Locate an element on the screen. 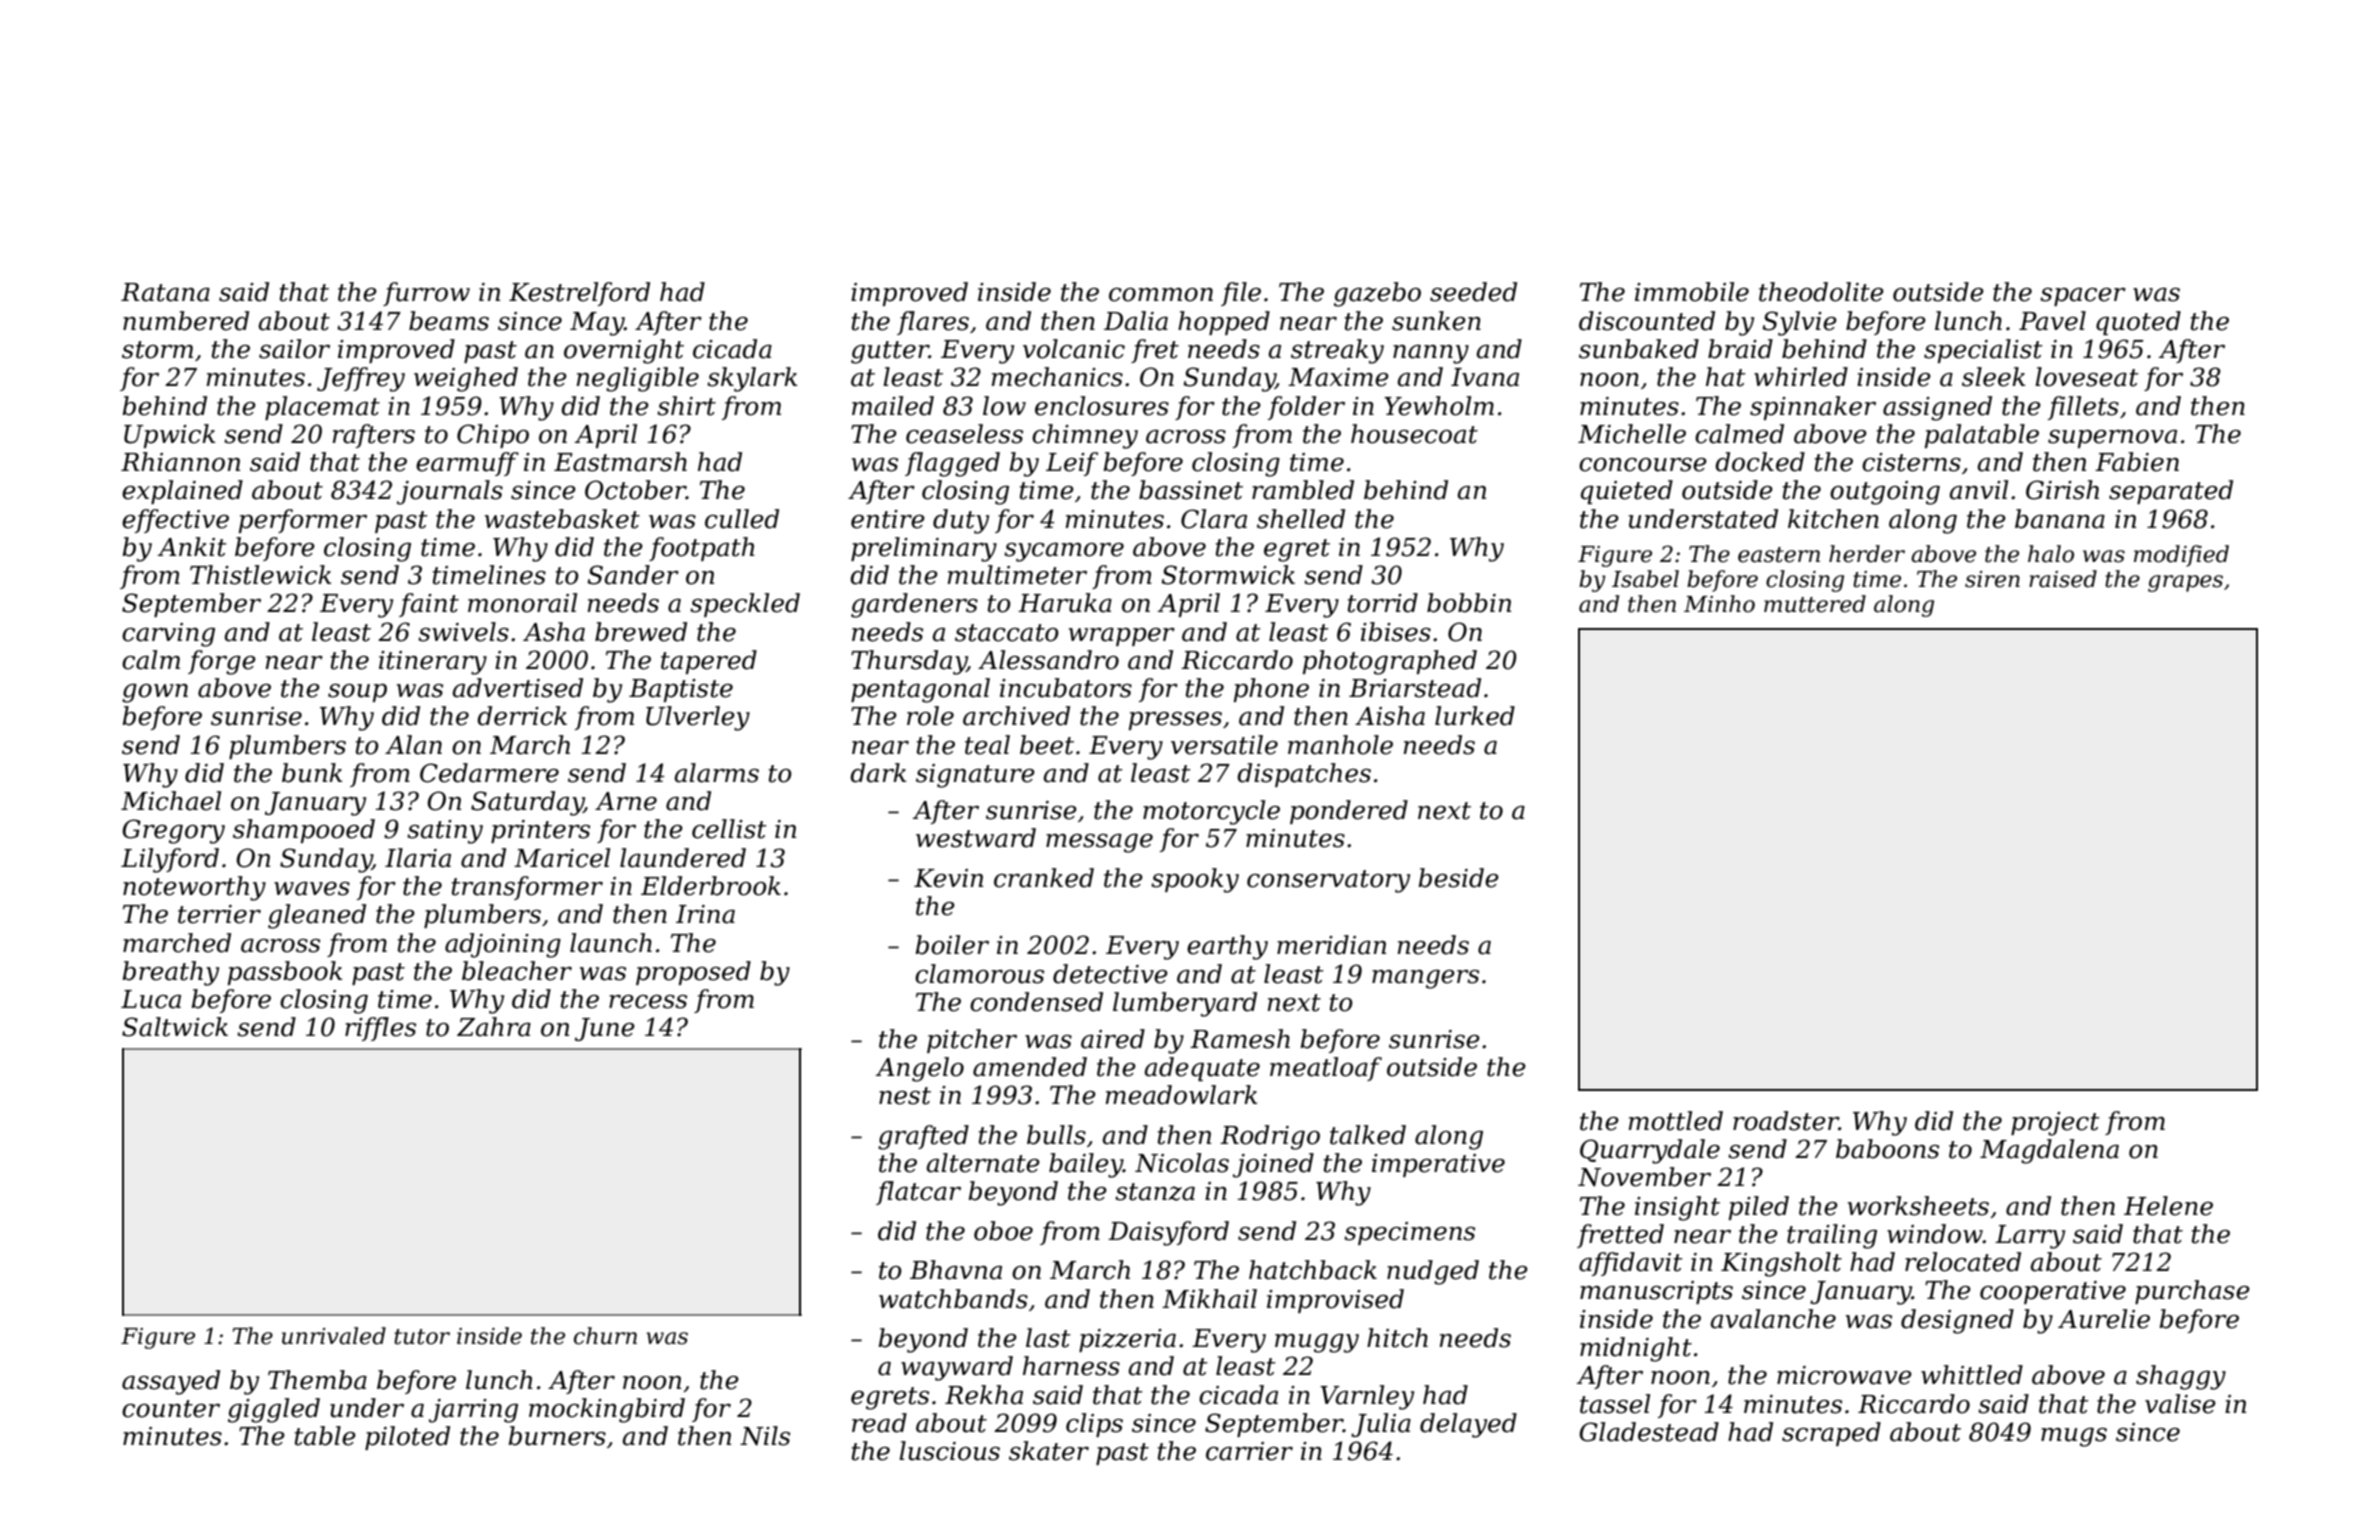  project is located at coordinates (2055, 1124).
